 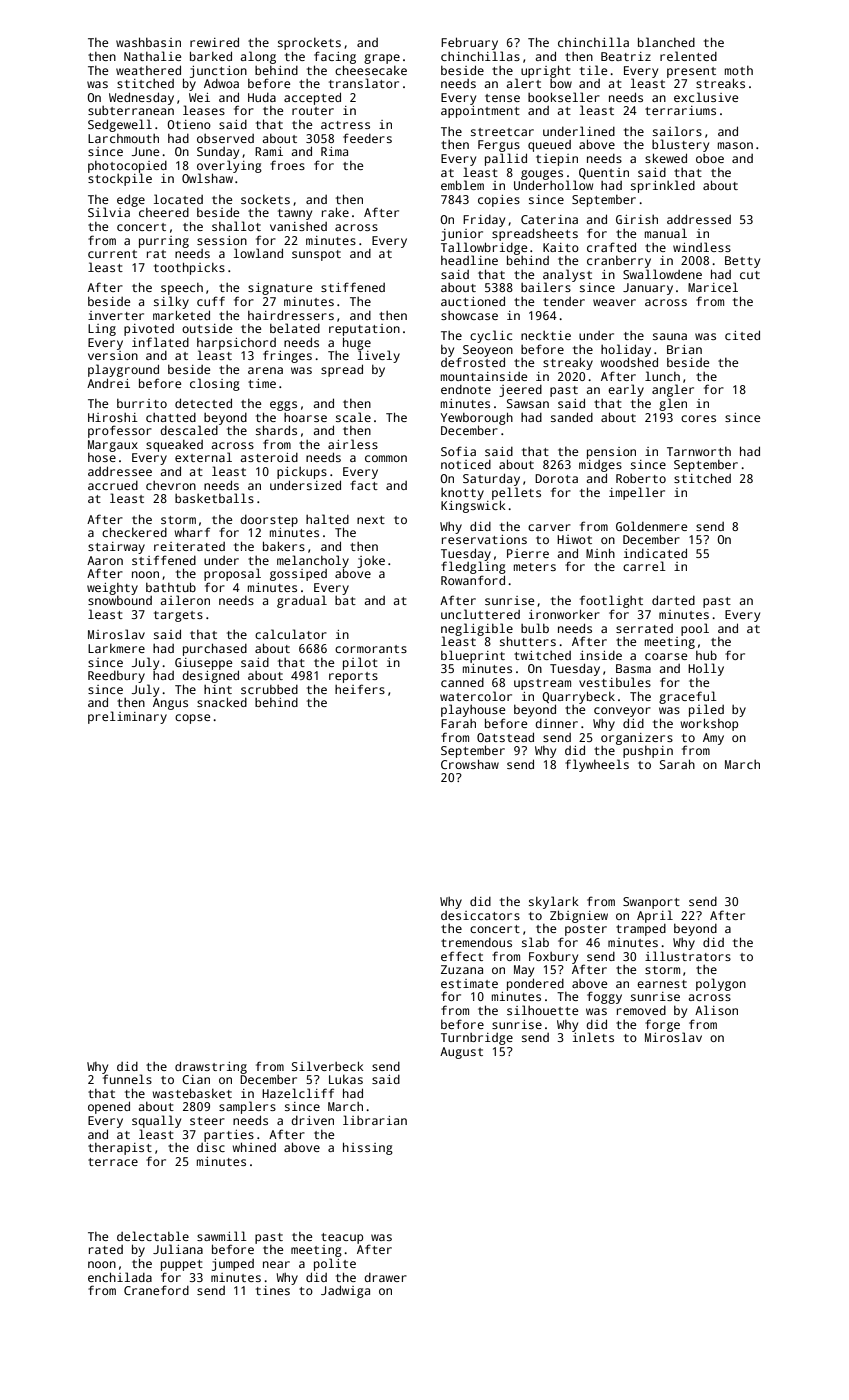 I want to click on preliminary, so click(x=127, y=717).
